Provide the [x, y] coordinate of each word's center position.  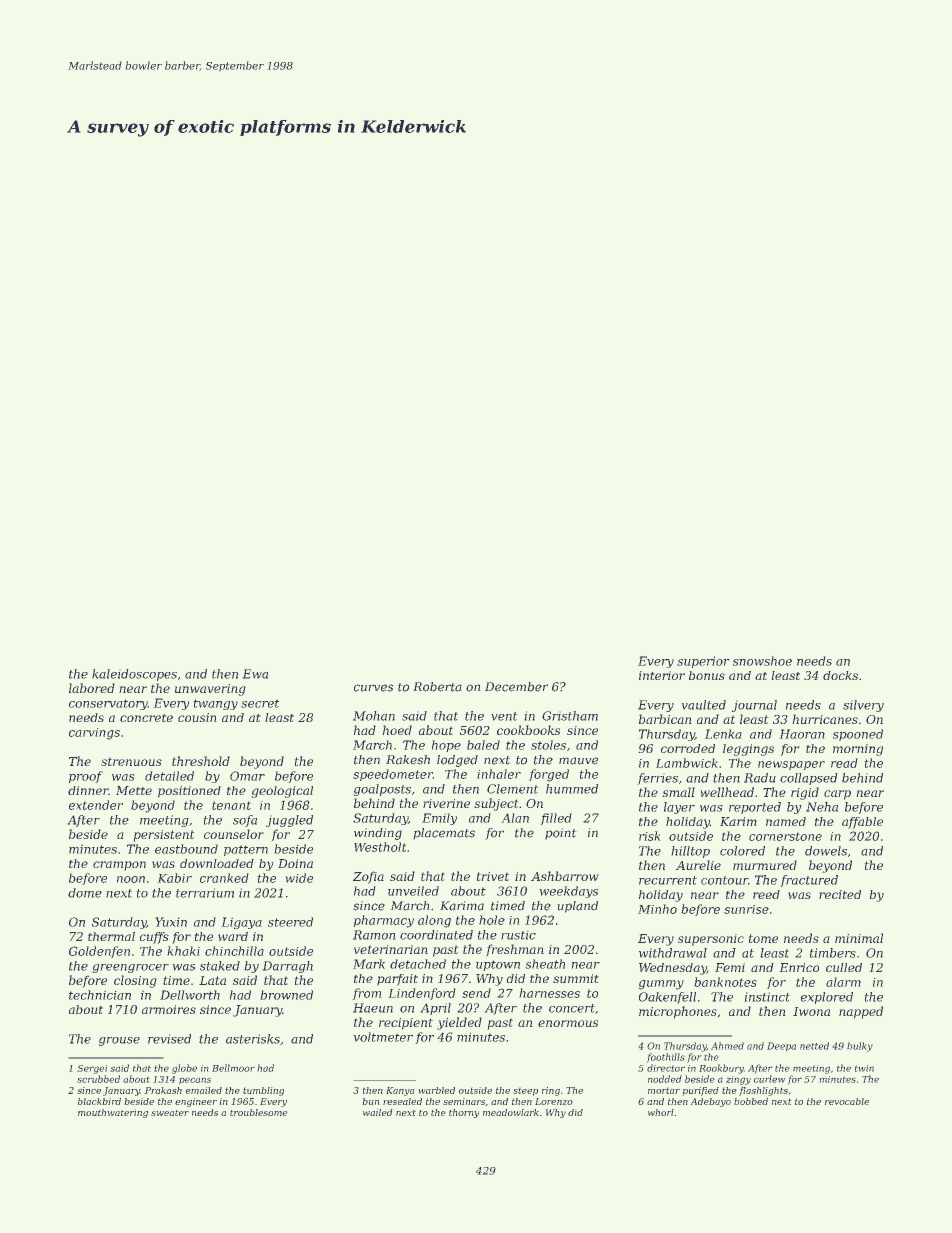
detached [418, 964]
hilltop [690, 852]
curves [374, 688]
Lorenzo [554, 1101]
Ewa [255, 674]
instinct [767, 997]
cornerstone [785, 836]
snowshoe [762, 661]
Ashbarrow [565, 876]
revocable [847, 1101]
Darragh [287, 967]
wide [299, 878]
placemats [444, 834]
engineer [196, 1102]
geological [282, 792]
